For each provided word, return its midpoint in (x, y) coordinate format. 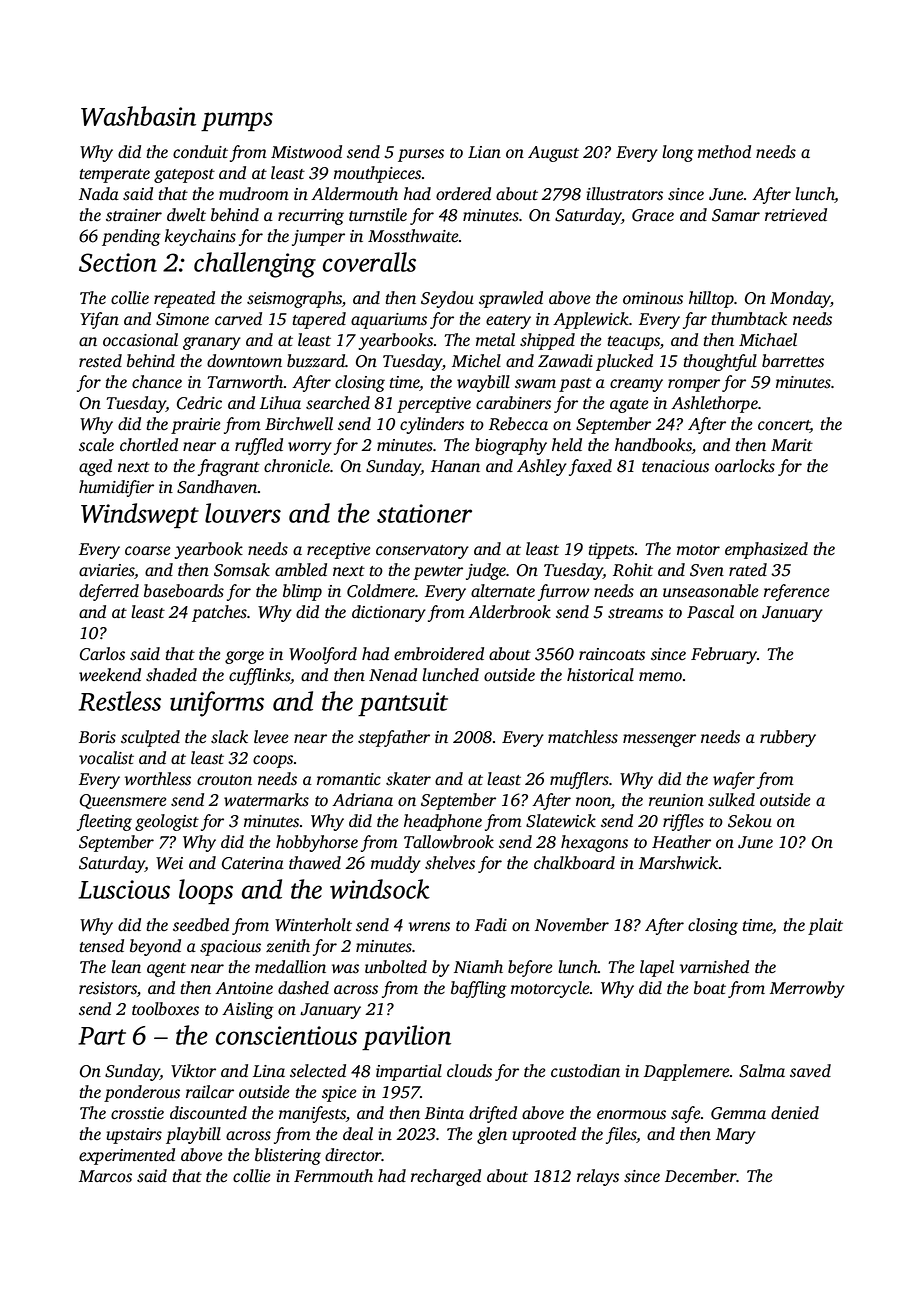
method (724, 152)
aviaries (107, 571)
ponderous (142, 1093)
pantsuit (403, 704)
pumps (237, 121)
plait (825, 926)
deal (358, 1133)
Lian (484, 152)
